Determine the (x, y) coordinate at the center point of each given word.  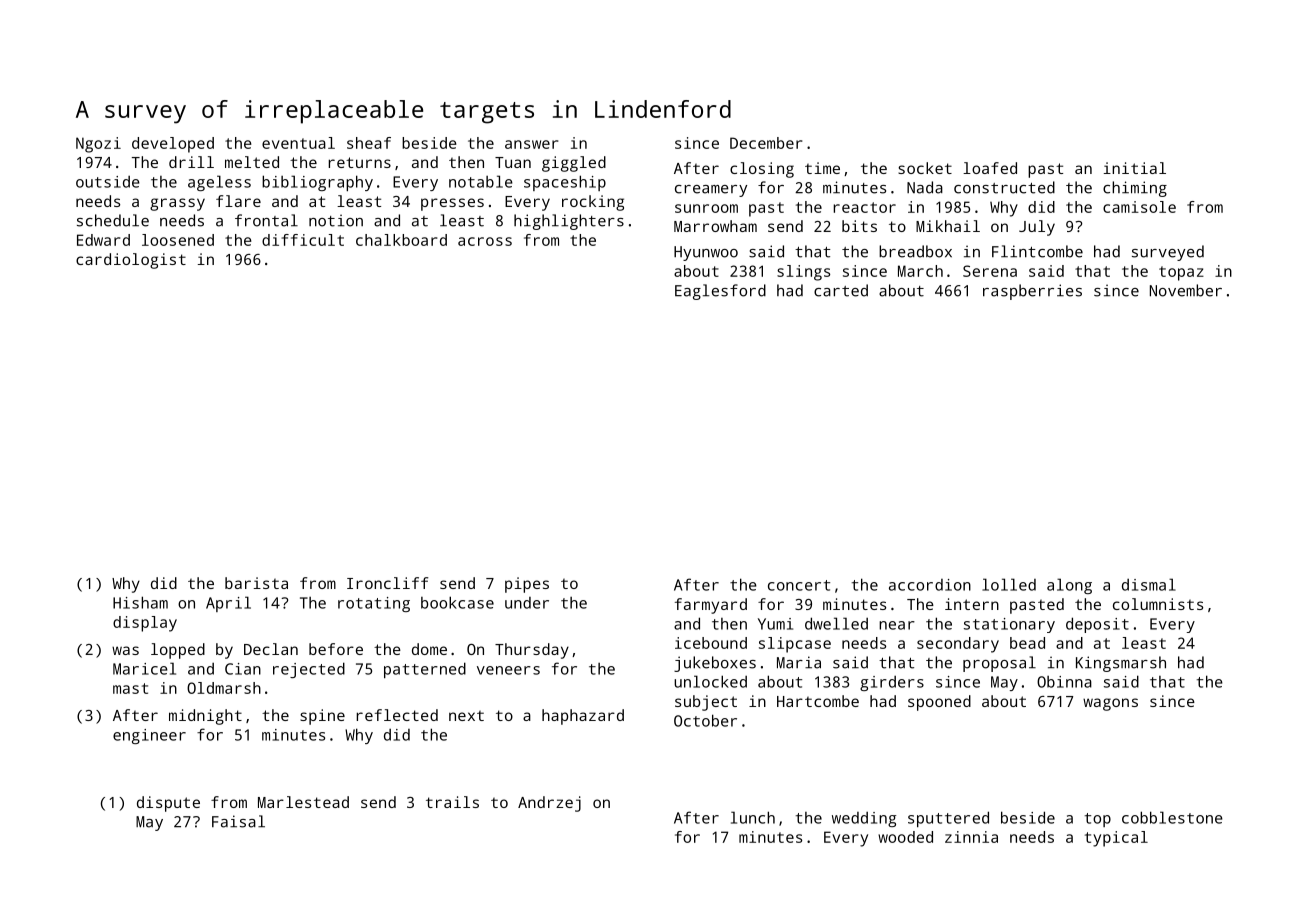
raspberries (1032, 292)
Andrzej (549, 804)
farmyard (711, 606)
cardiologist (131, 261)
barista (256, 583)
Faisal (238, 821)
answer (531, 144)
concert (799, 585)
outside (108, 182)
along (1069, 586)
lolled (1009, 584)
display (145, 624)
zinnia (971, 837)
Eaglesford (720, 292)
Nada (925, 187)
